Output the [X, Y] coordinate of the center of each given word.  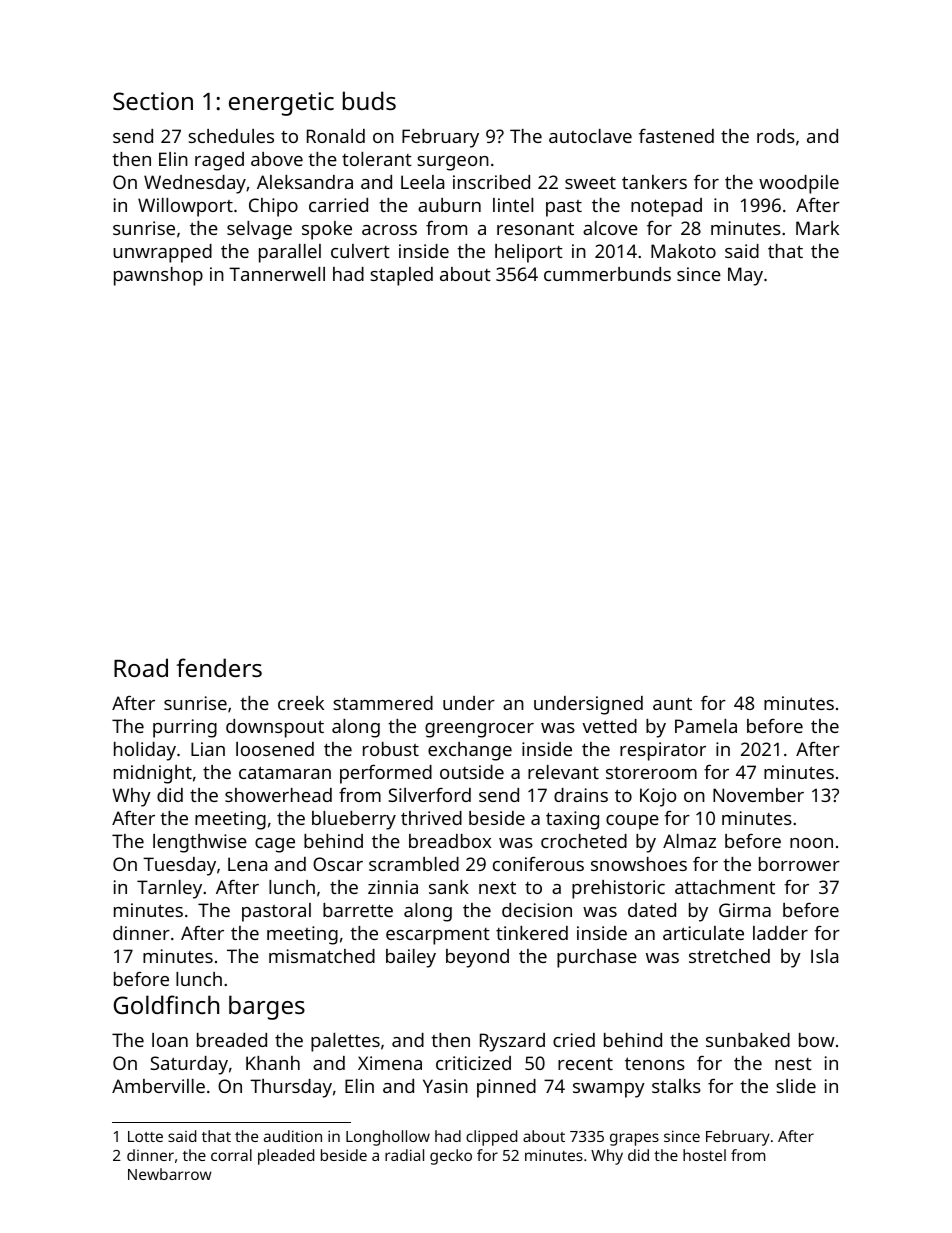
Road [141, 667]
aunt [672, 703]
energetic [281, 104]
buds [369, 100]
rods [776, 136]
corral [231, 1155]
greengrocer [479, 730]
